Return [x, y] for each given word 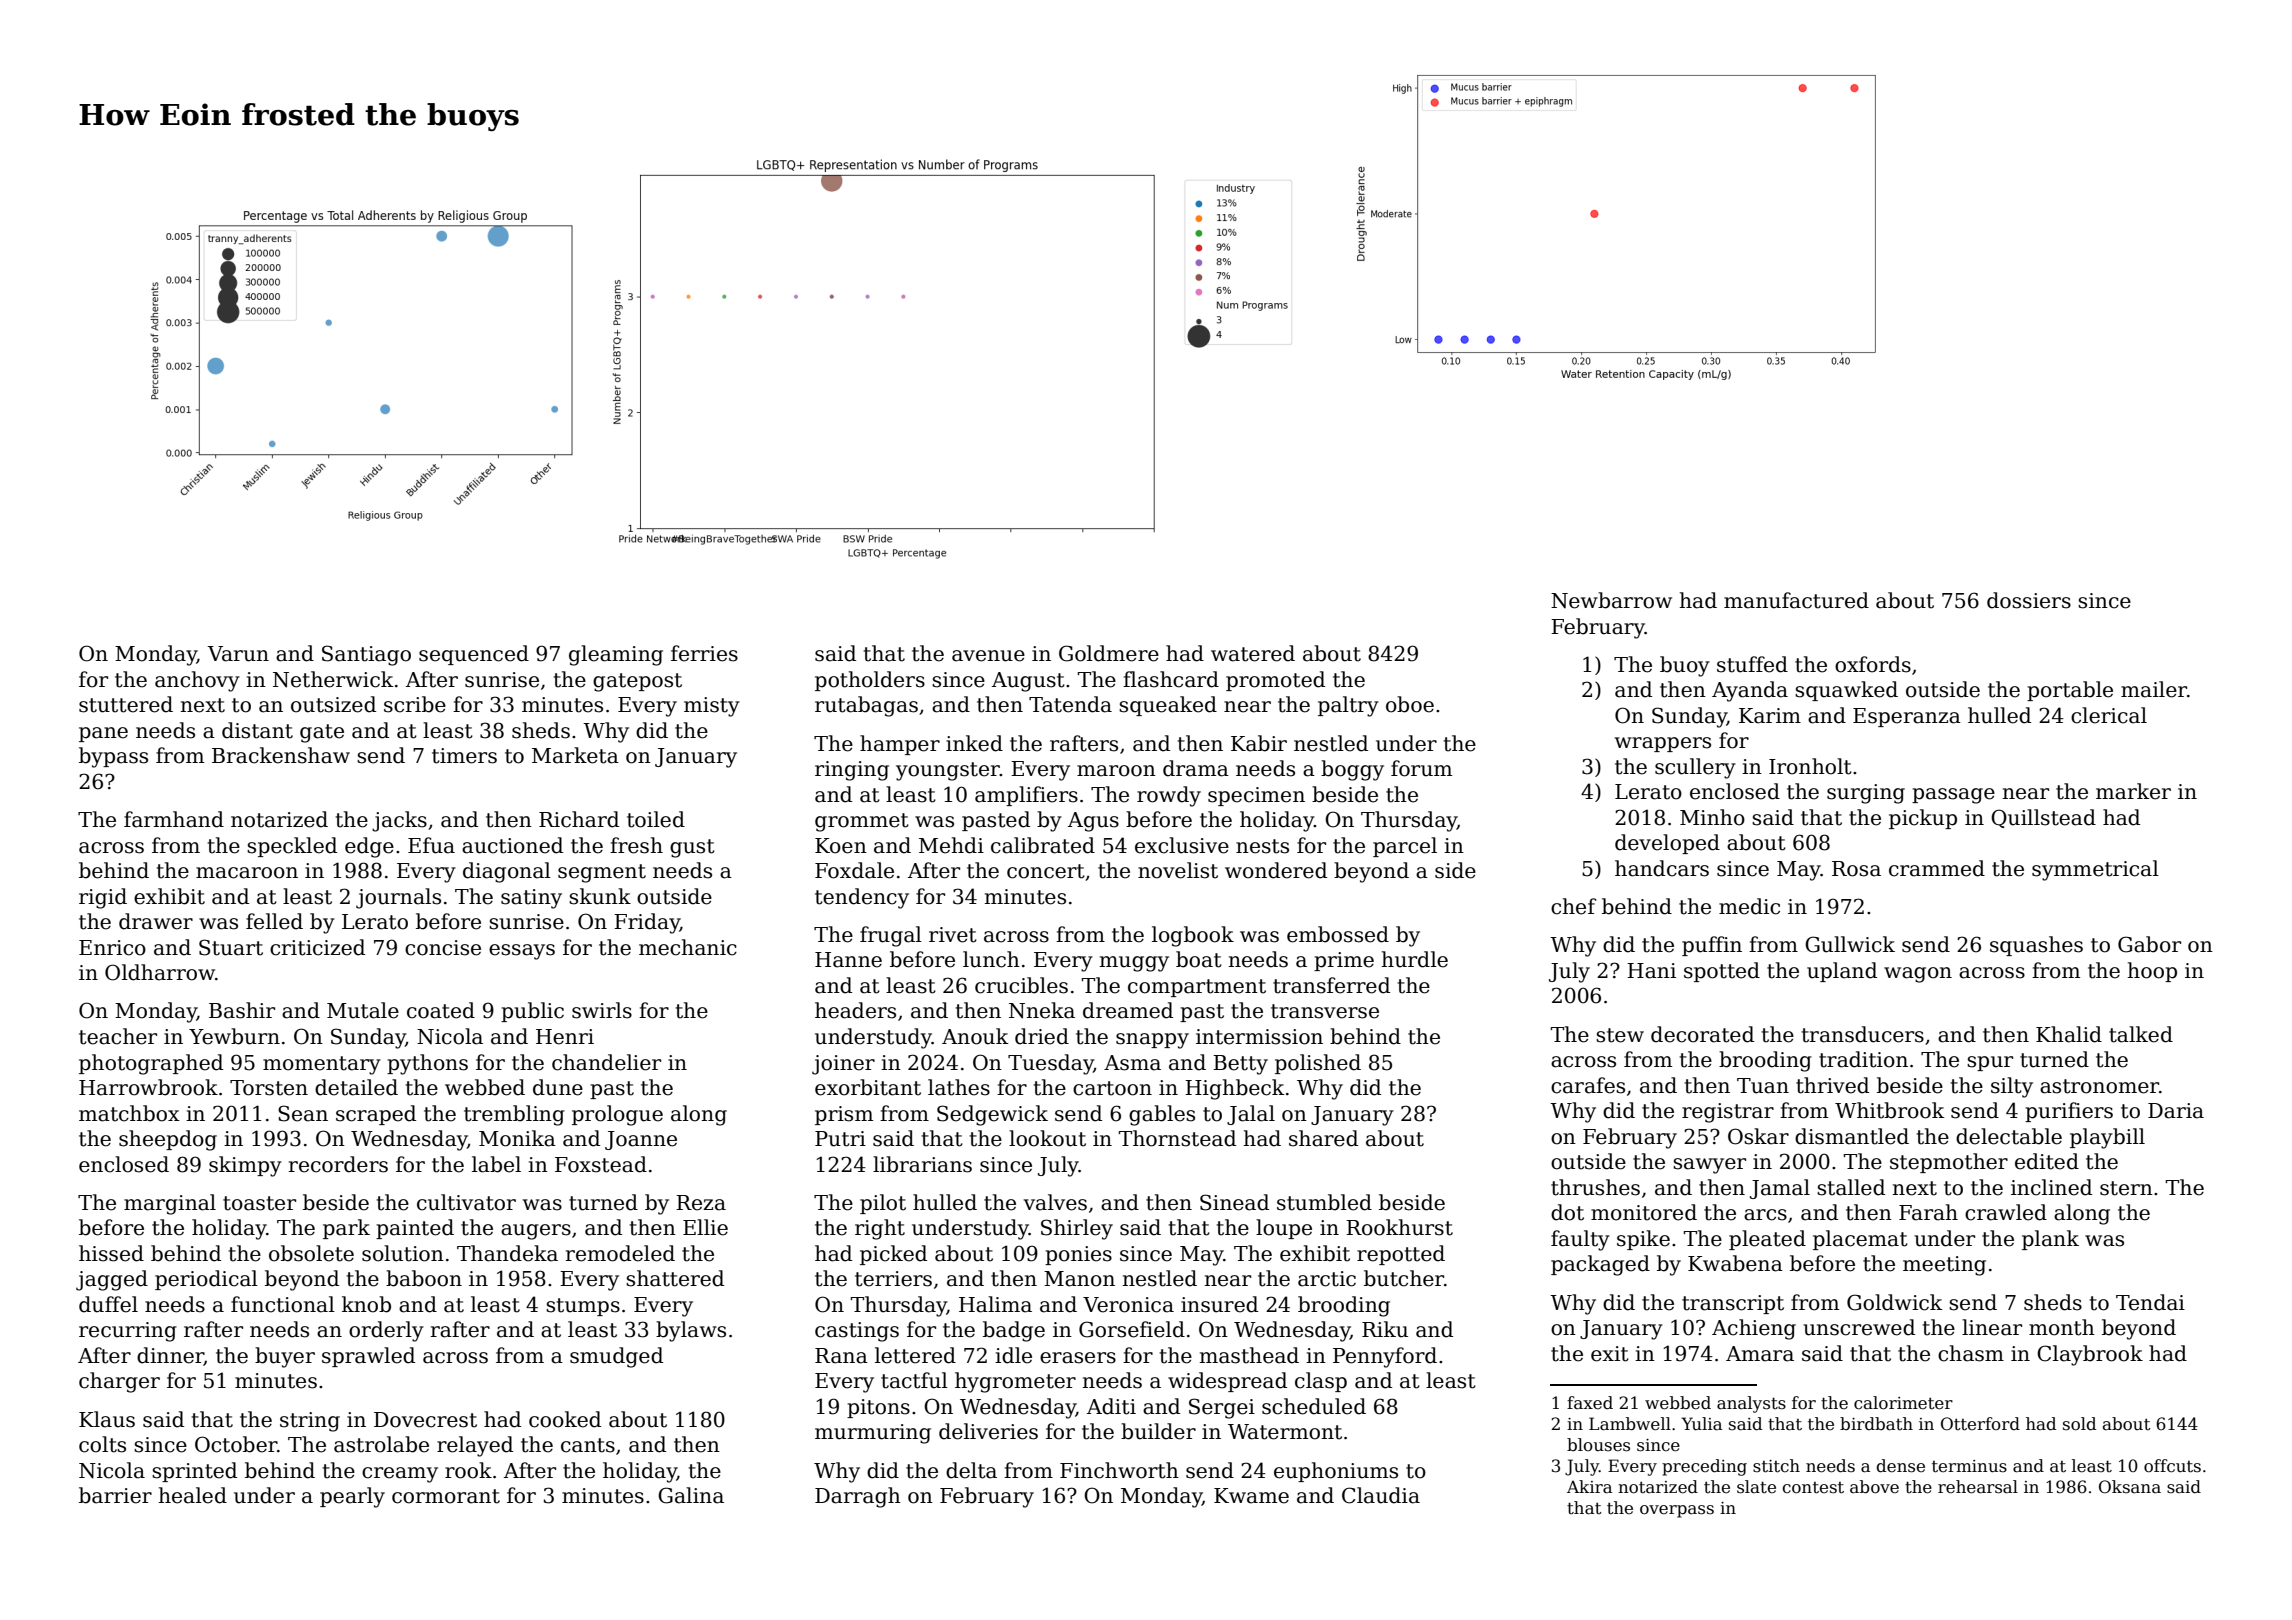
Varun [238, 654]
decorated [1702, 1034]
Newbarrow [1611, 600]
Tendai [2150, 1302]
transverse [1325, 1011]
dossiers [2029, 600]
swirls [602, 1010]
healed [193, 1495]
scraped [376, 1115]
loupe [1284, 1229]
